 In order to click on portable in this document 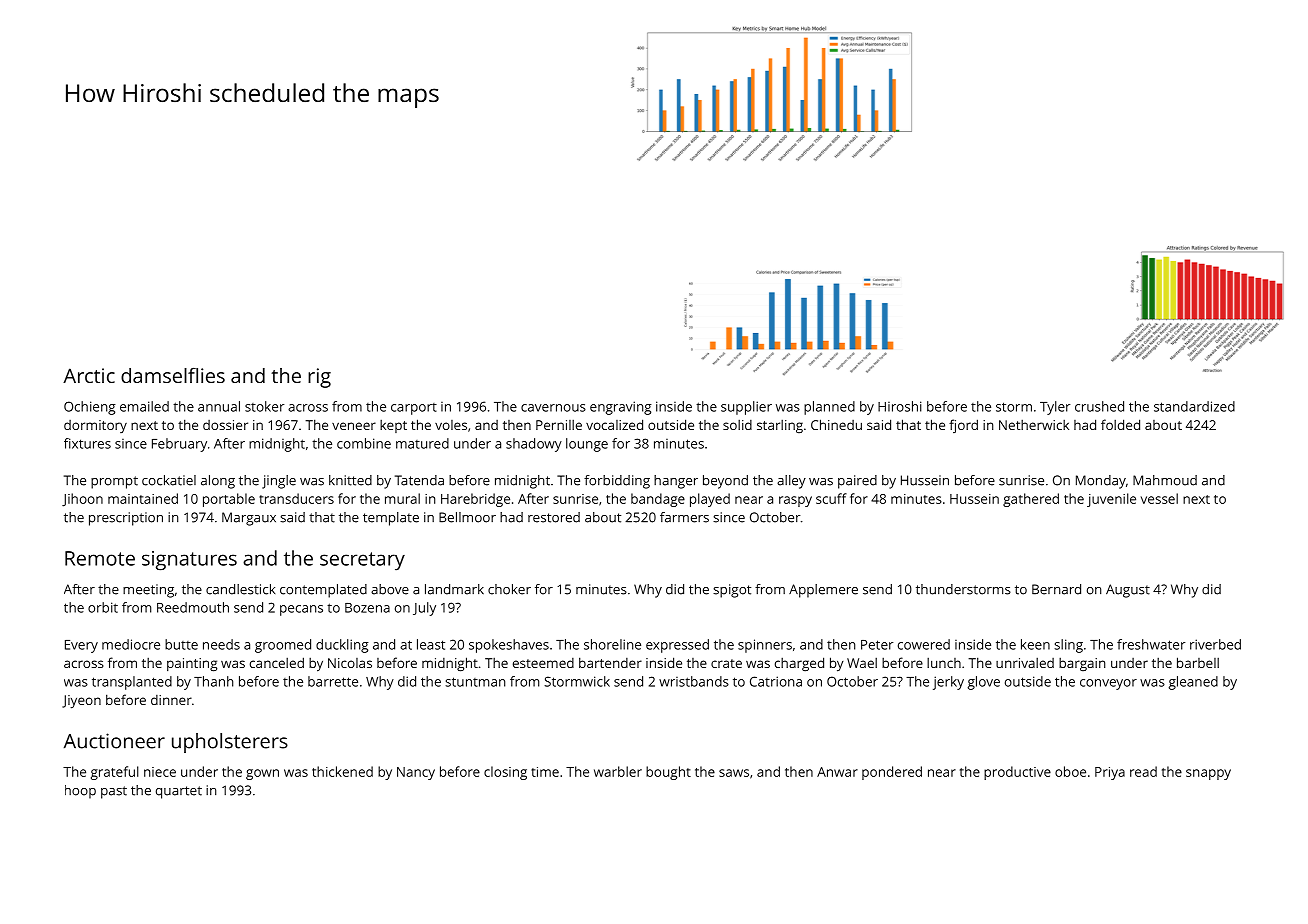, I will do `click(229, 500)`.
